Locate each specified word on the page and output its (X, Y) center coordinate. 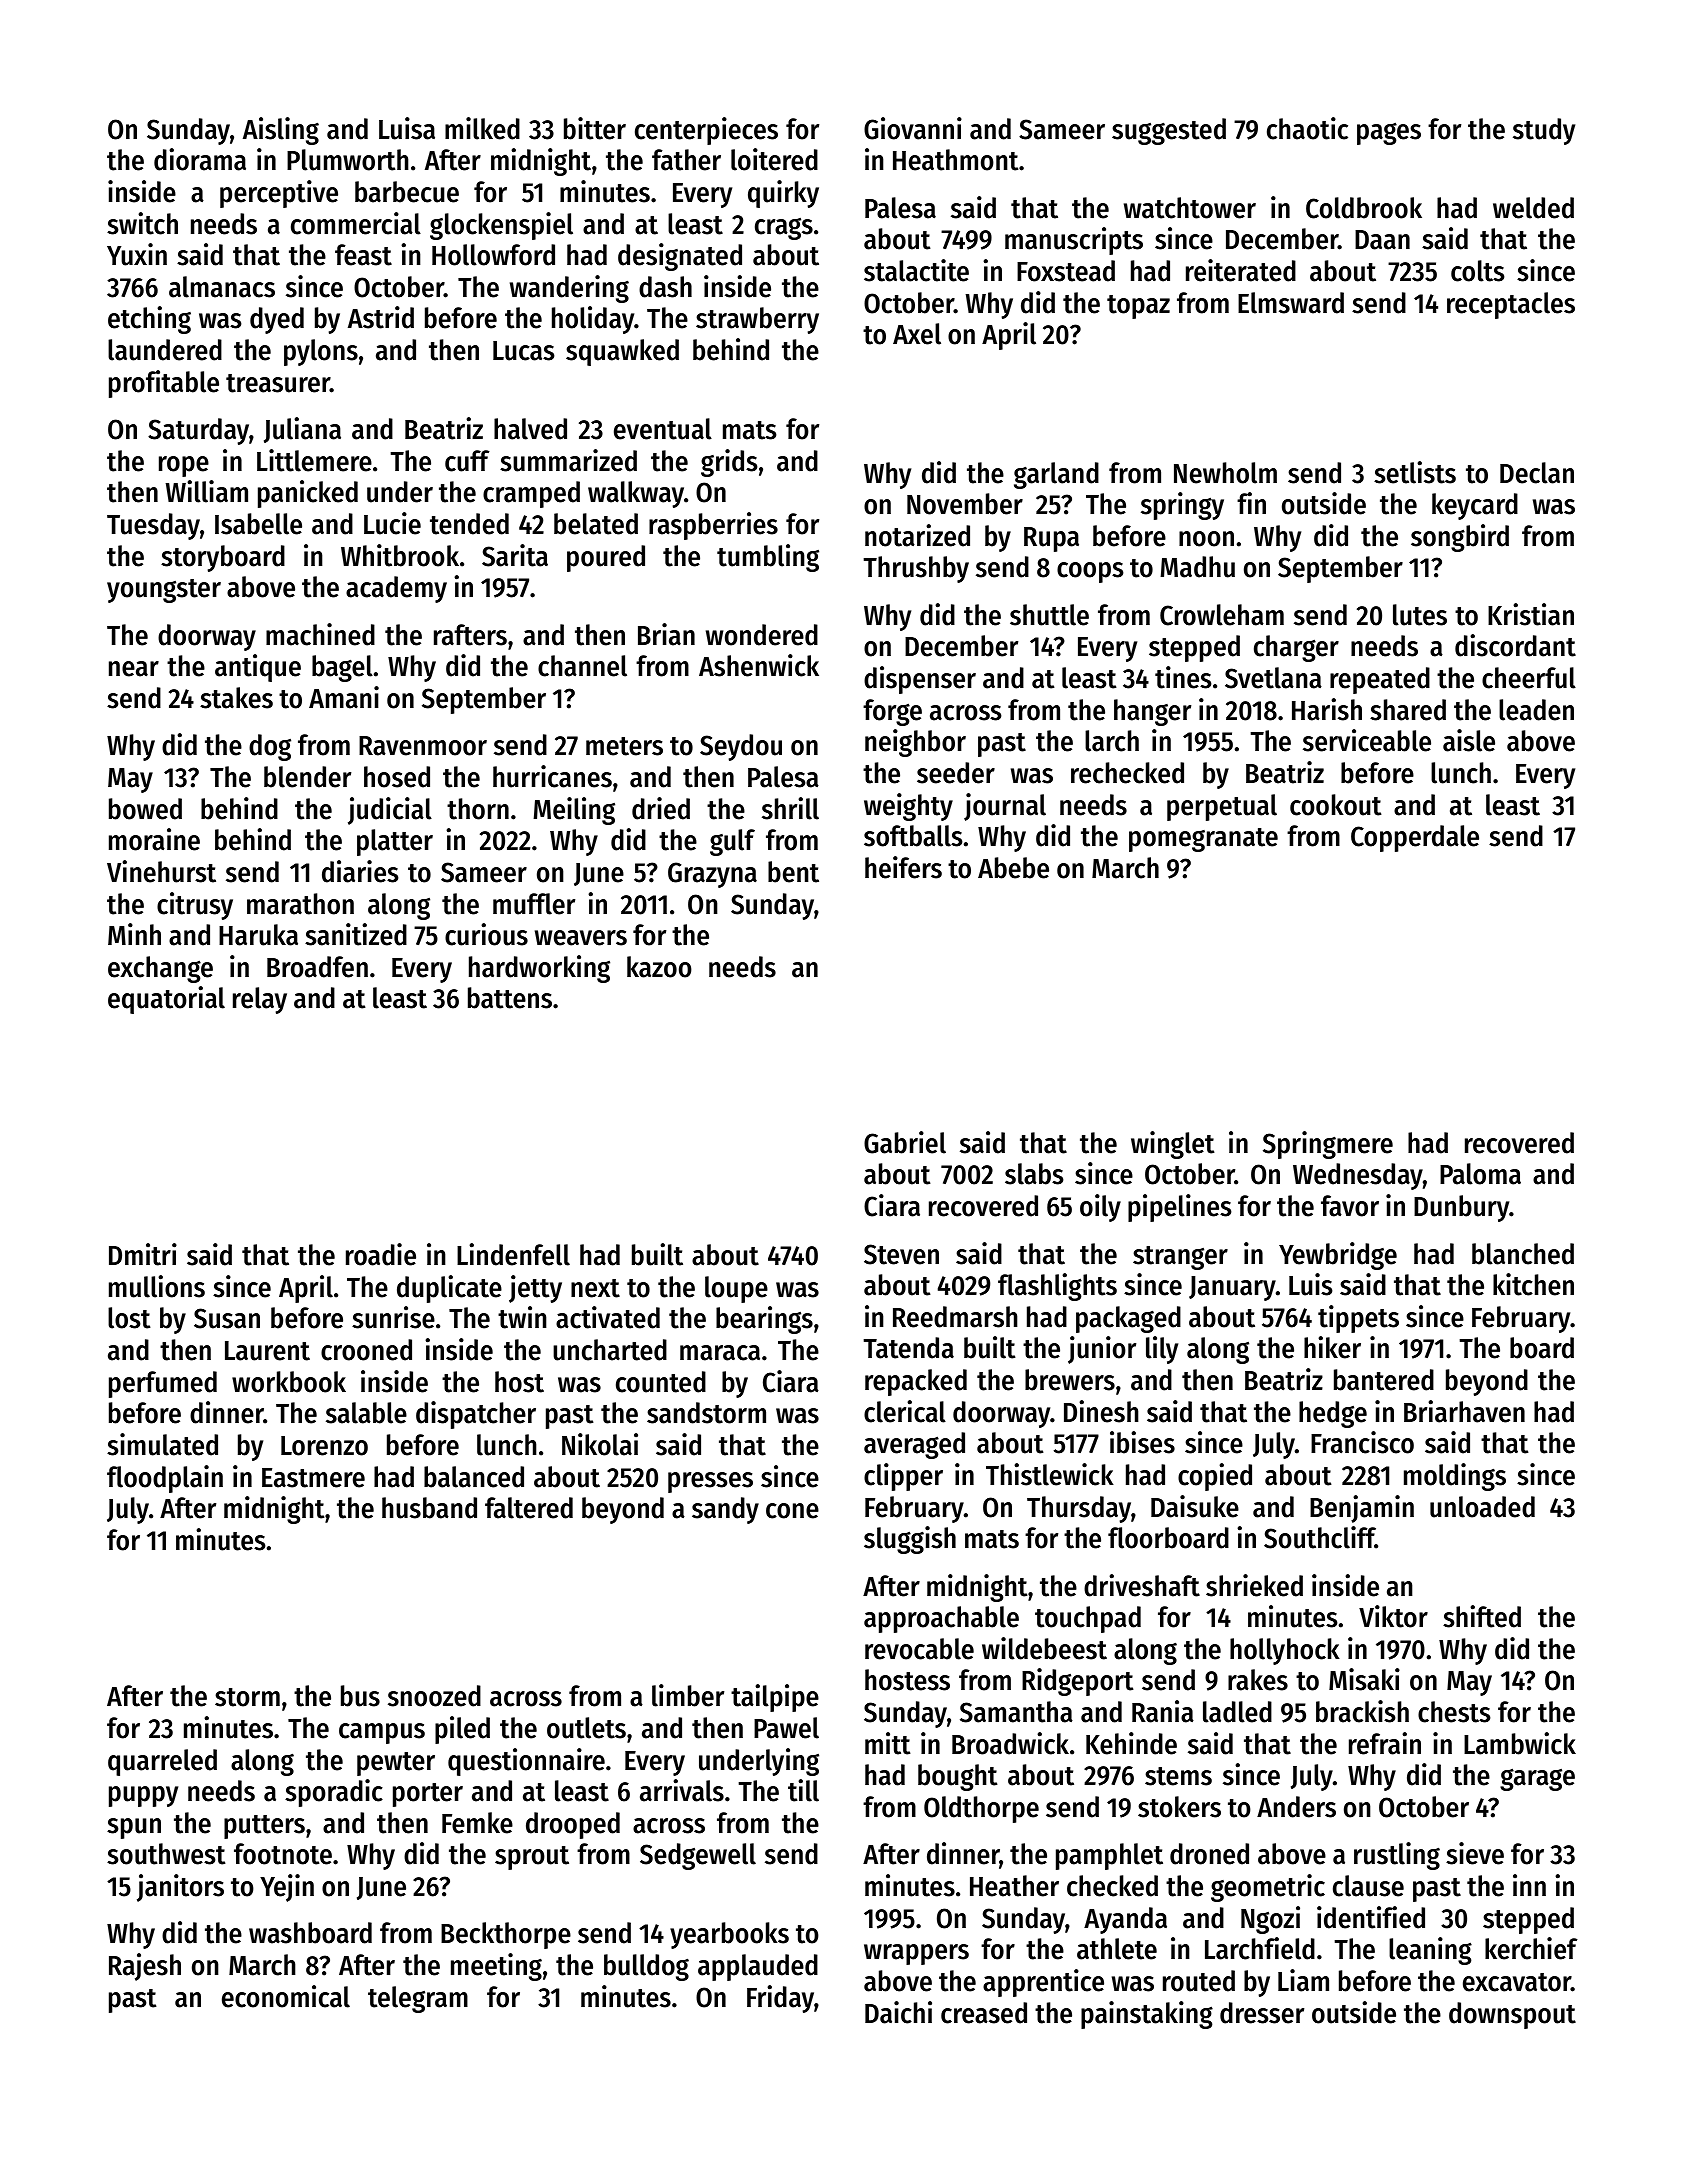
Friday (780, 1999)
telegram (418, 1999)
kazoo (659, 967)
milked (482, 128)
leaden (1536, 710)
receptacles (1511, 305)
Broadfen (317, 967)
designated (680, 257)
